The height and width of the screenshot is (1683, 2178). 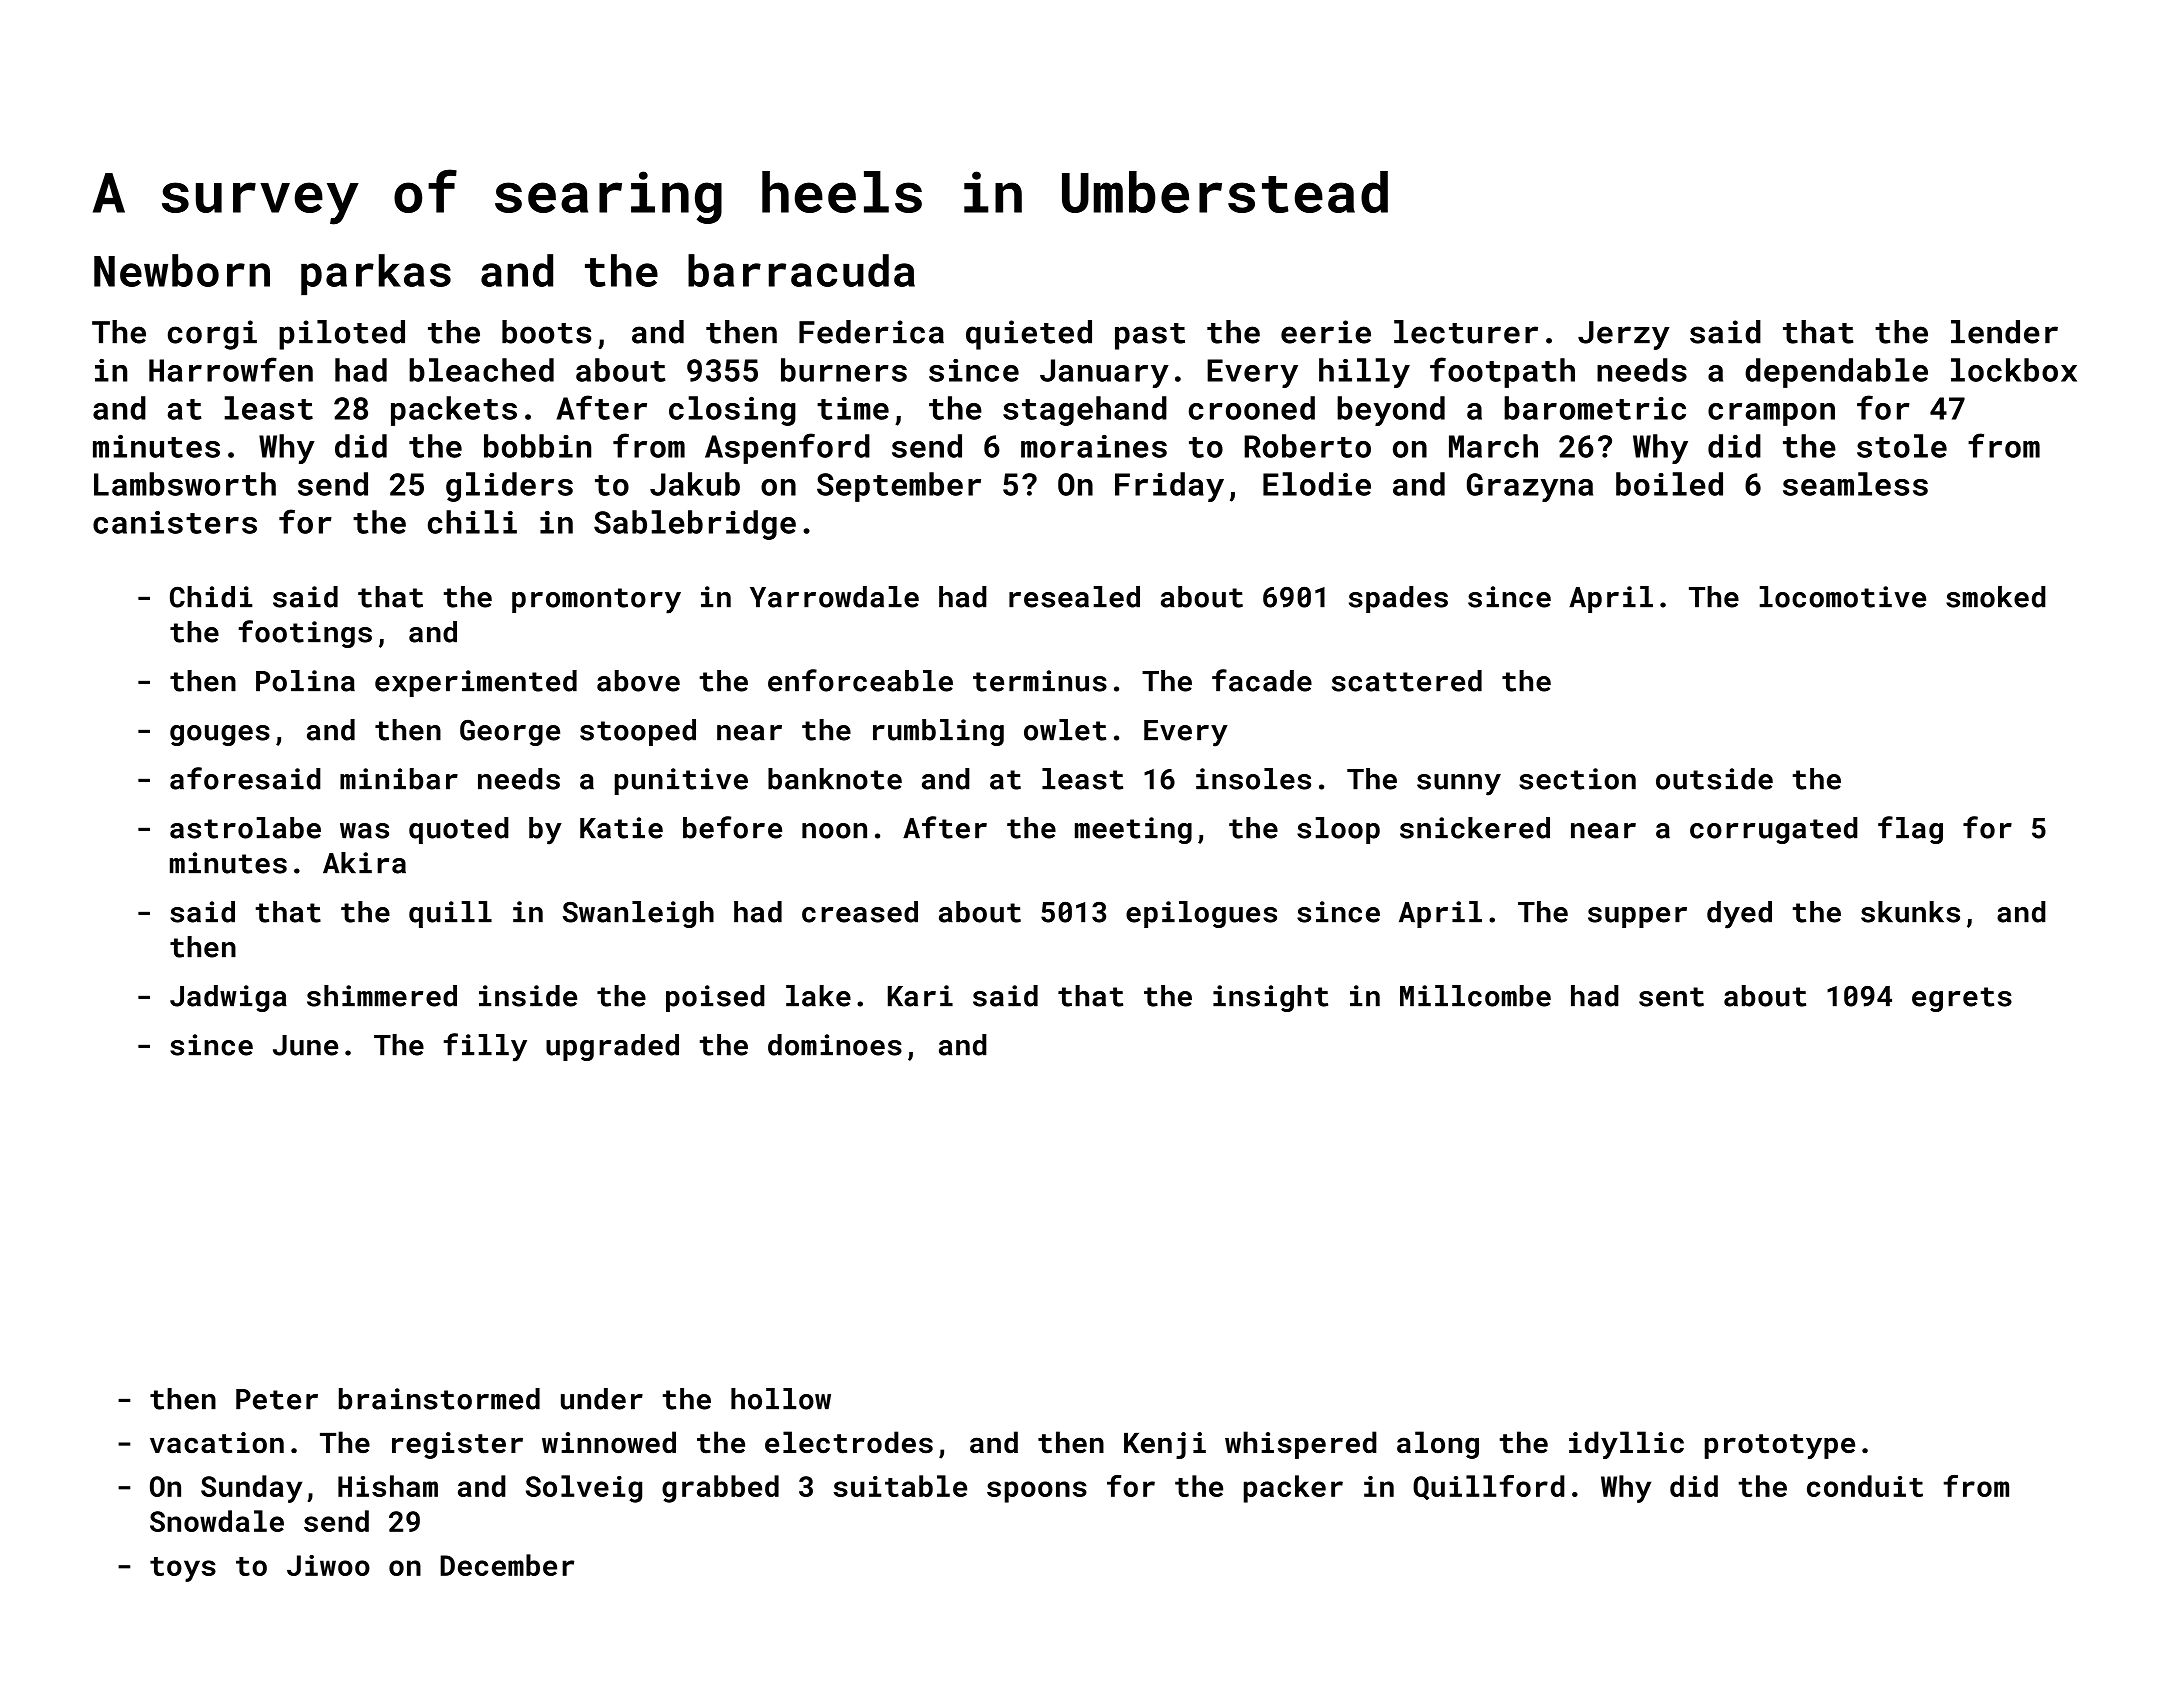 What do you see at coordinates (245, 828) in the screenshot?
I see `astrolabe` at bounding box center [245, 828].
